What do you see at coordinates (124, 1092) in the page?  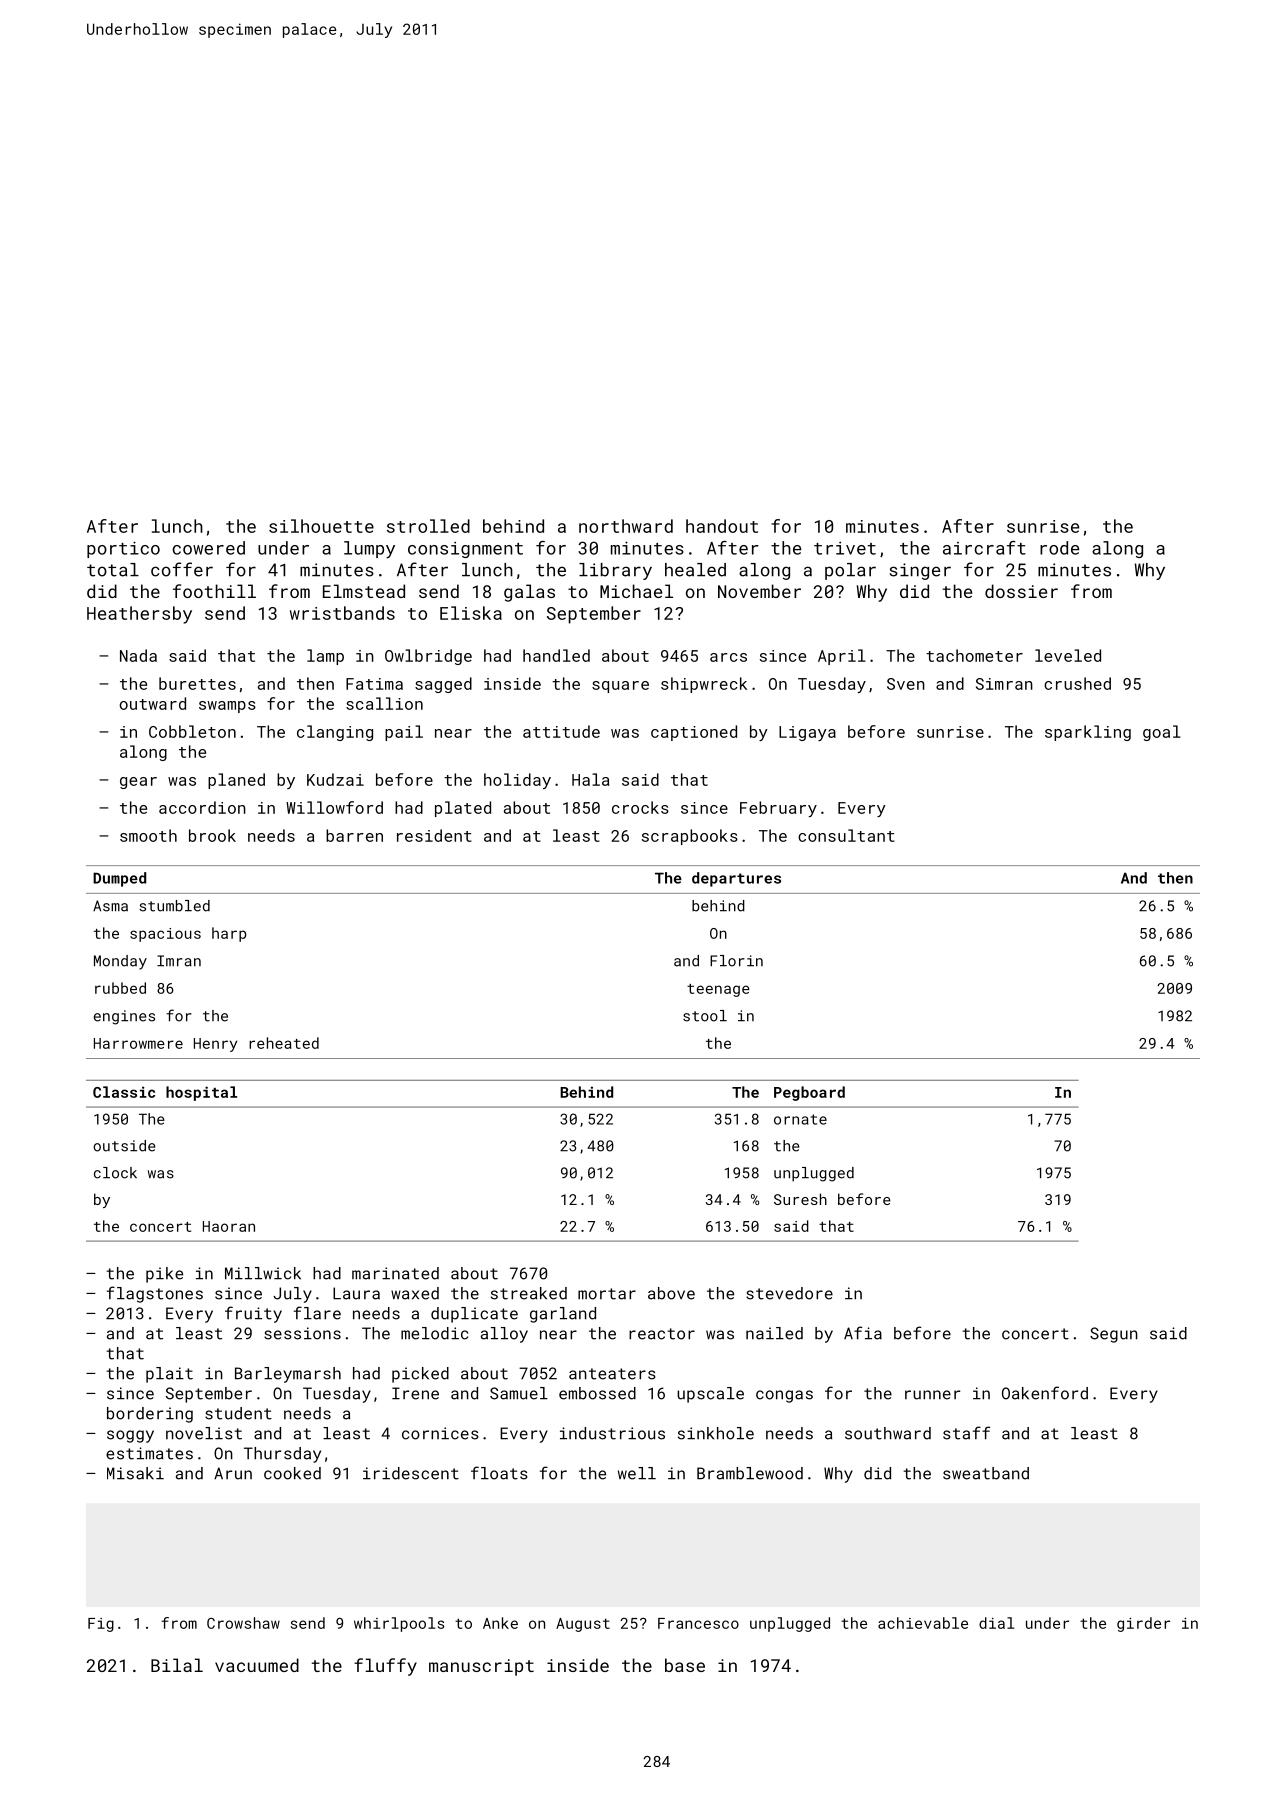 I see `Classic` at bounding box center [124, 1092].
